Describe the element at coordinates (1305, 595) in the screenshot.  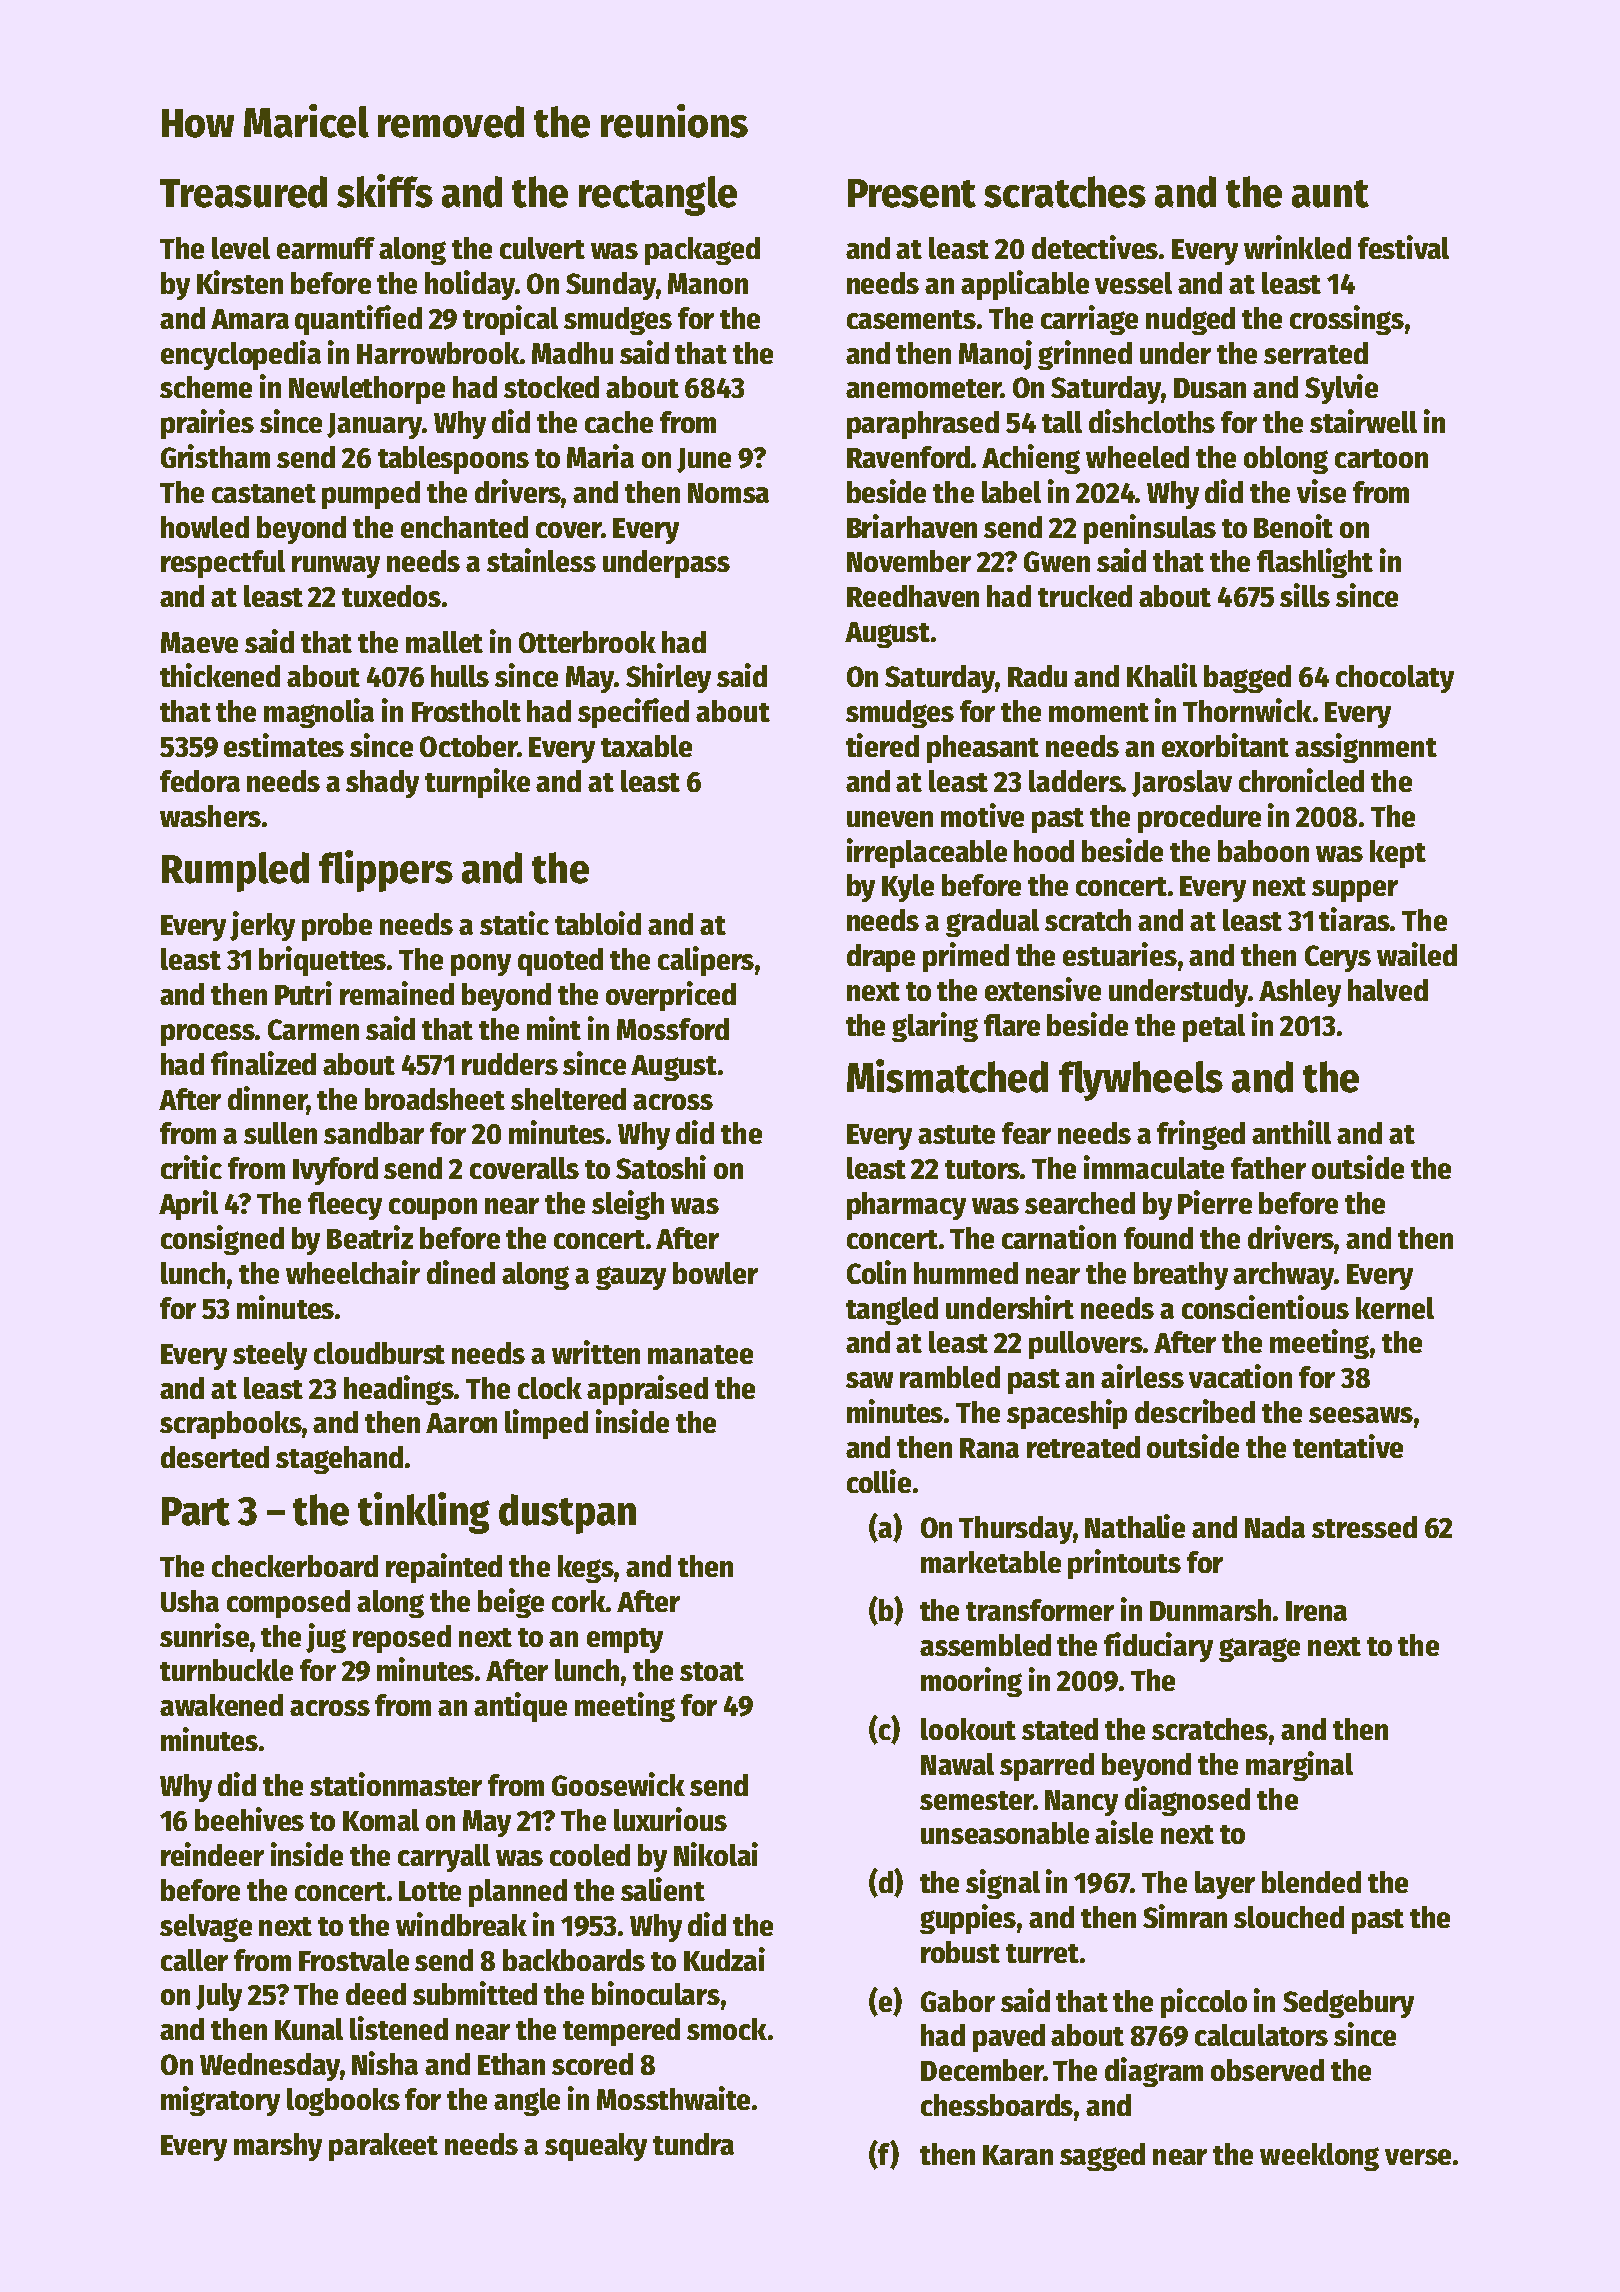
I see `sills` at that location.
